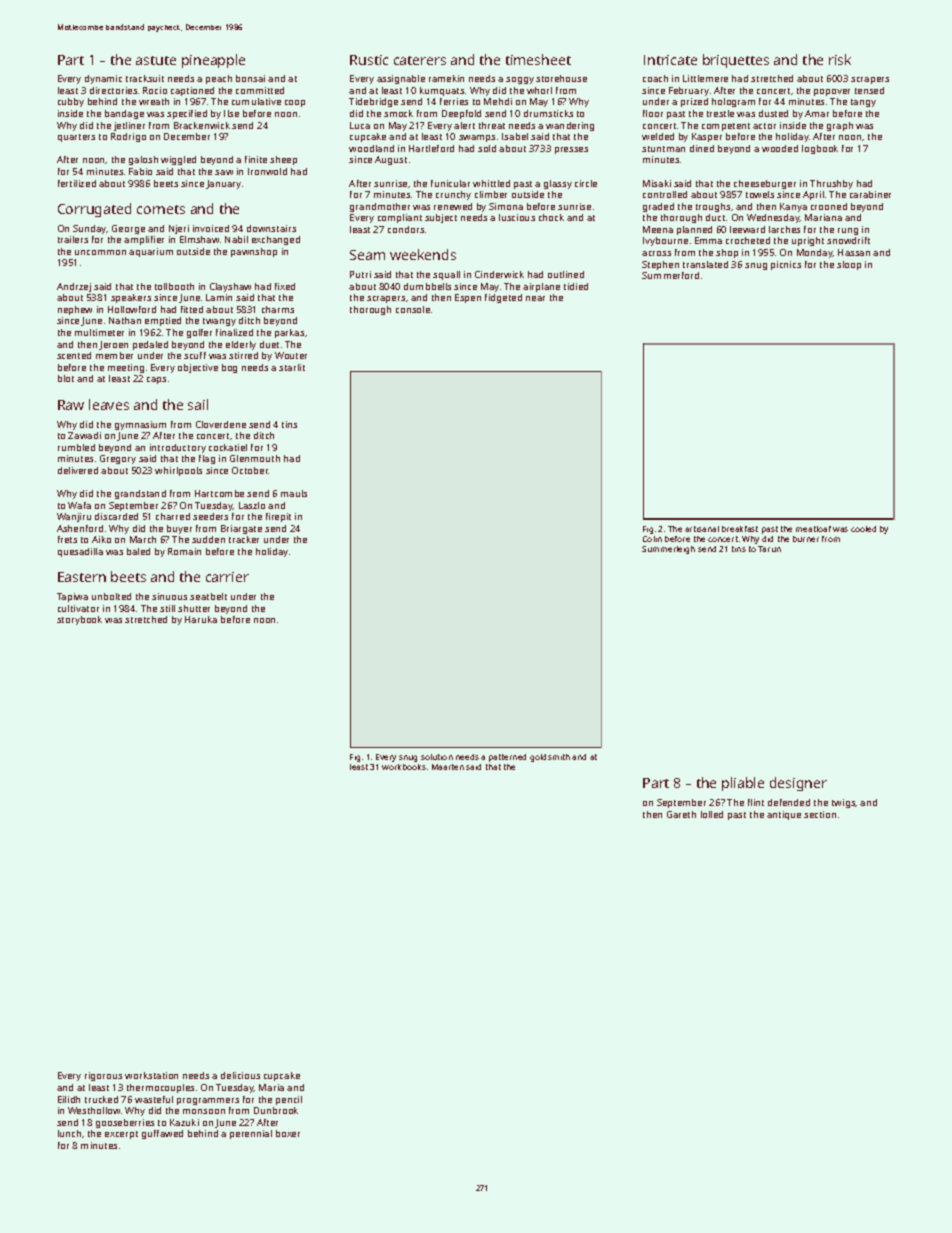 The height and width of the image is (1233, 952). I want to click on perennial, so click(251, 1134).
